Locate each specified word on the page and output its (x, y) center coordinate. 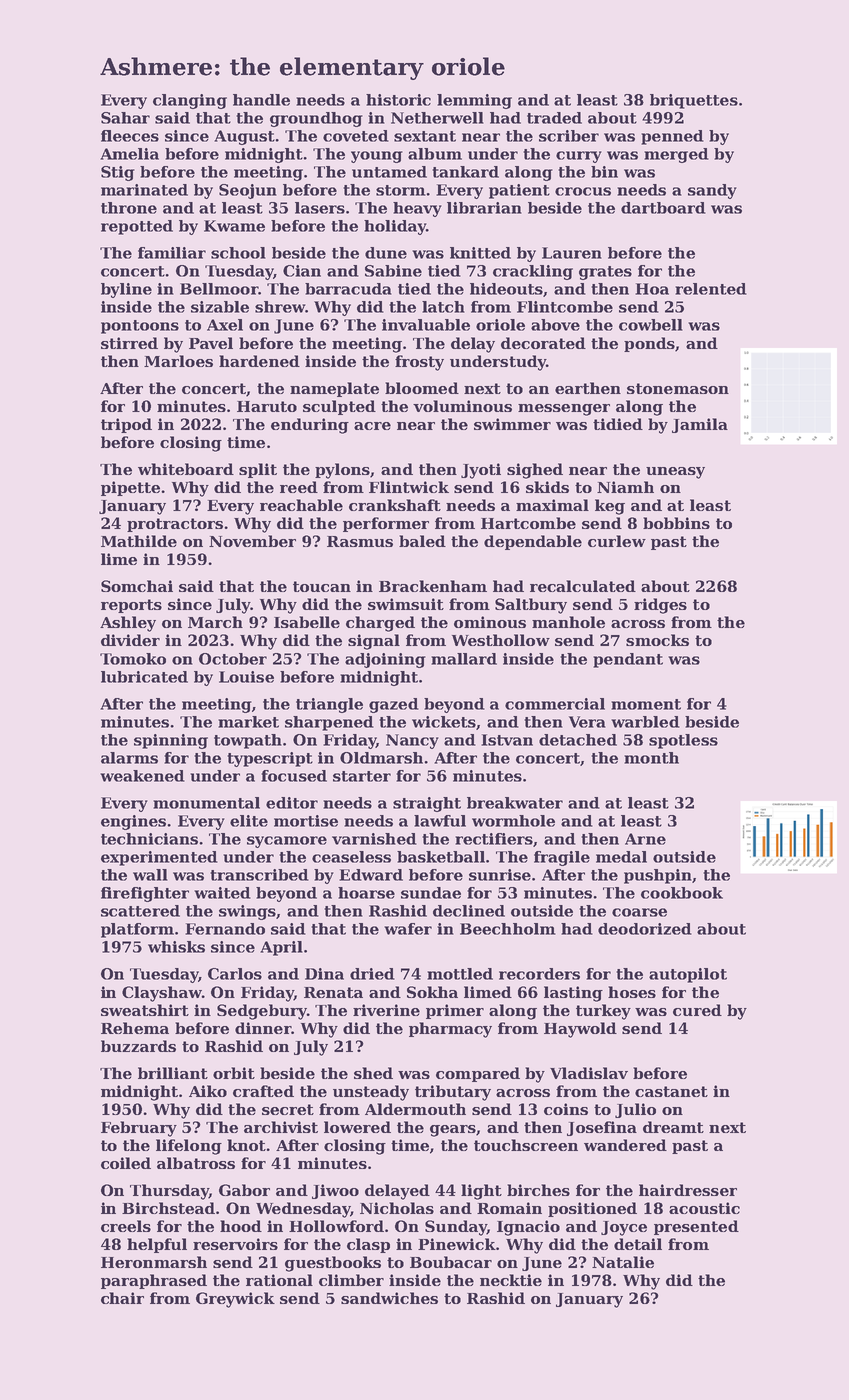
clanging (190, 101)
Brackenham (433, 586)
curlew (617, 541)
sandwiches (389, 1298)
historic (398, 100)
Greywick (235, 1300)
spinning (171, 741)
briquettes (694, 101)
